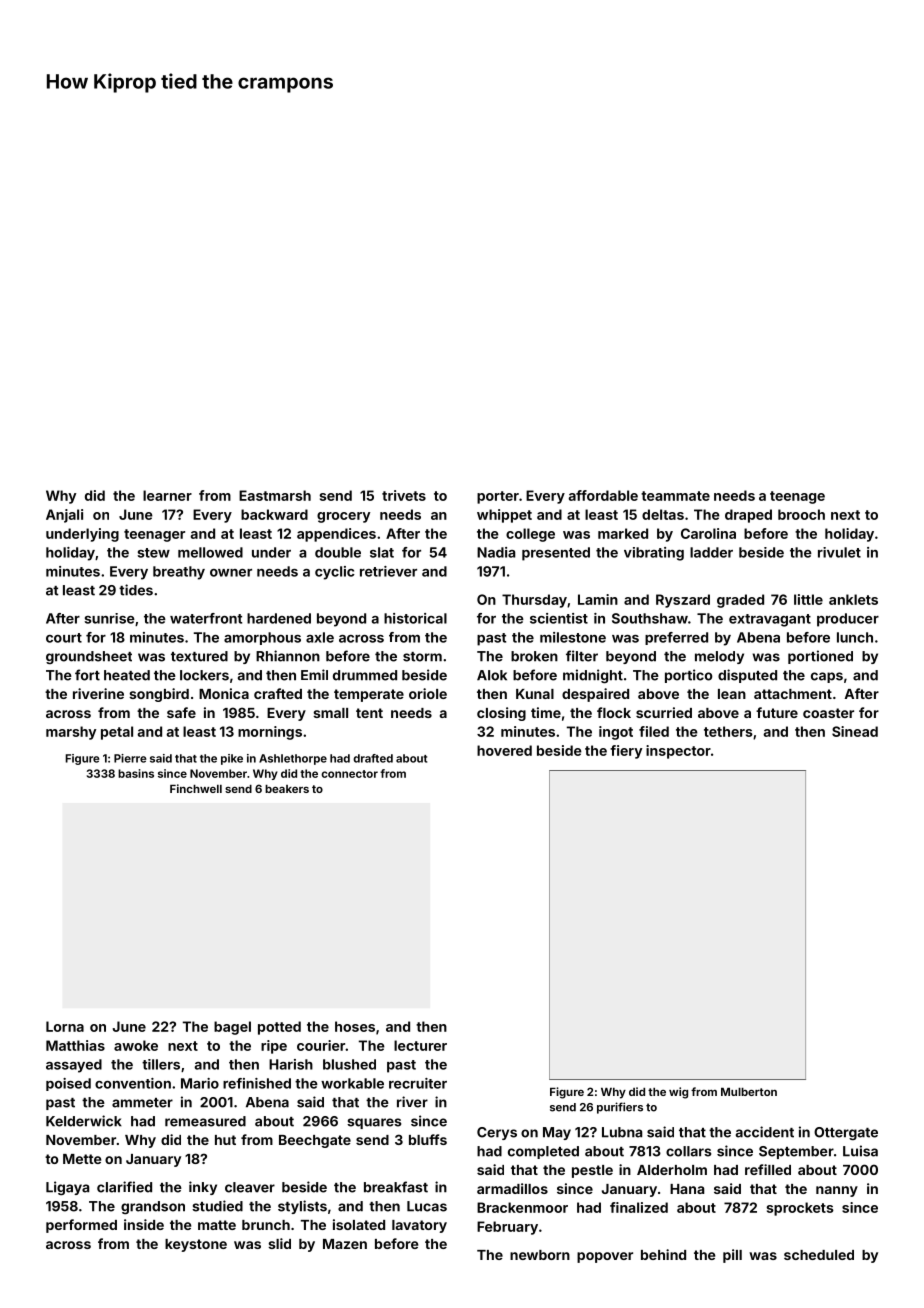 The image size is (924, 1308). I want to click on stew, so click(153, 553).
